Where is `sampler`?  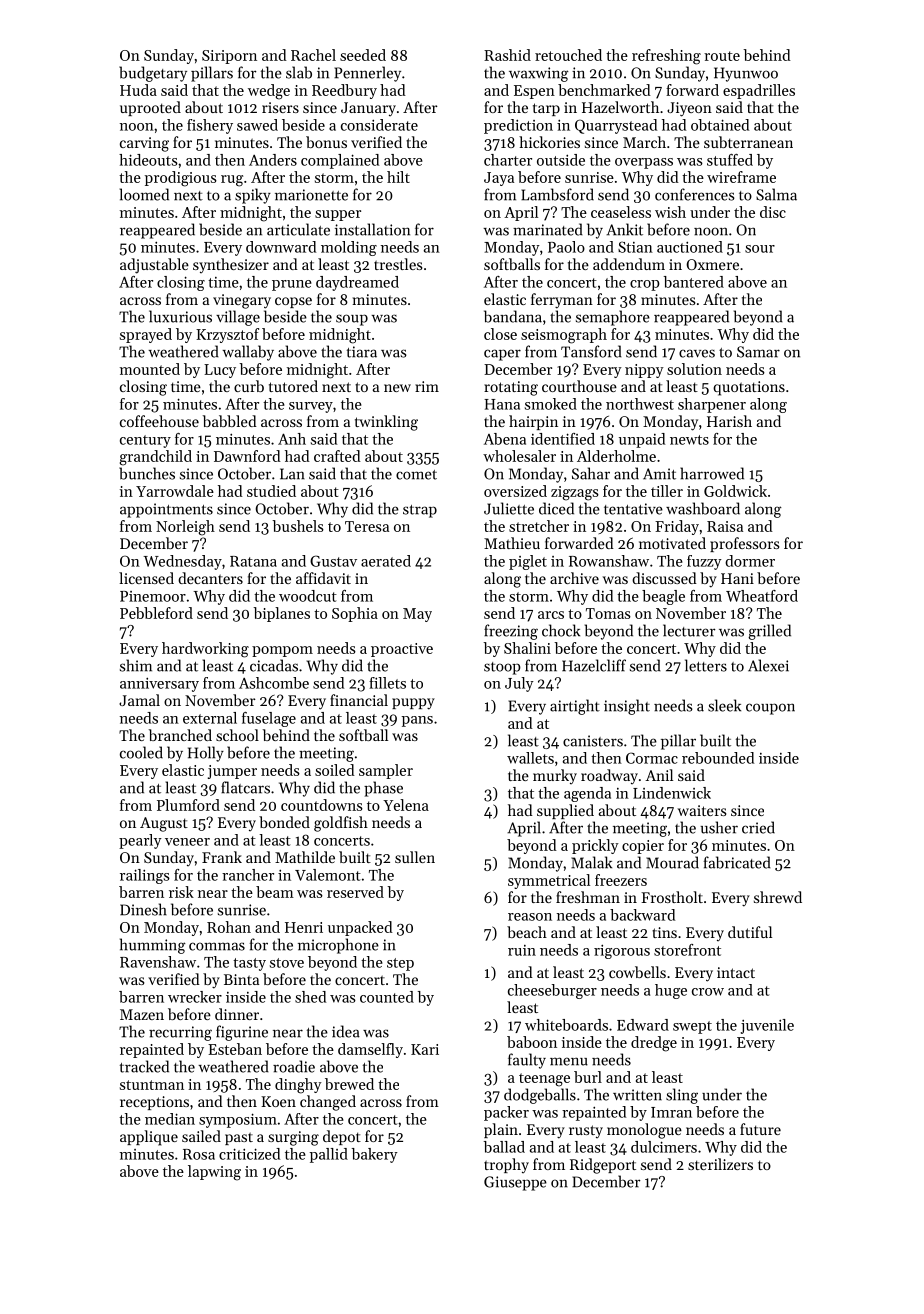
sampler is located at coordinates (386, 771).
